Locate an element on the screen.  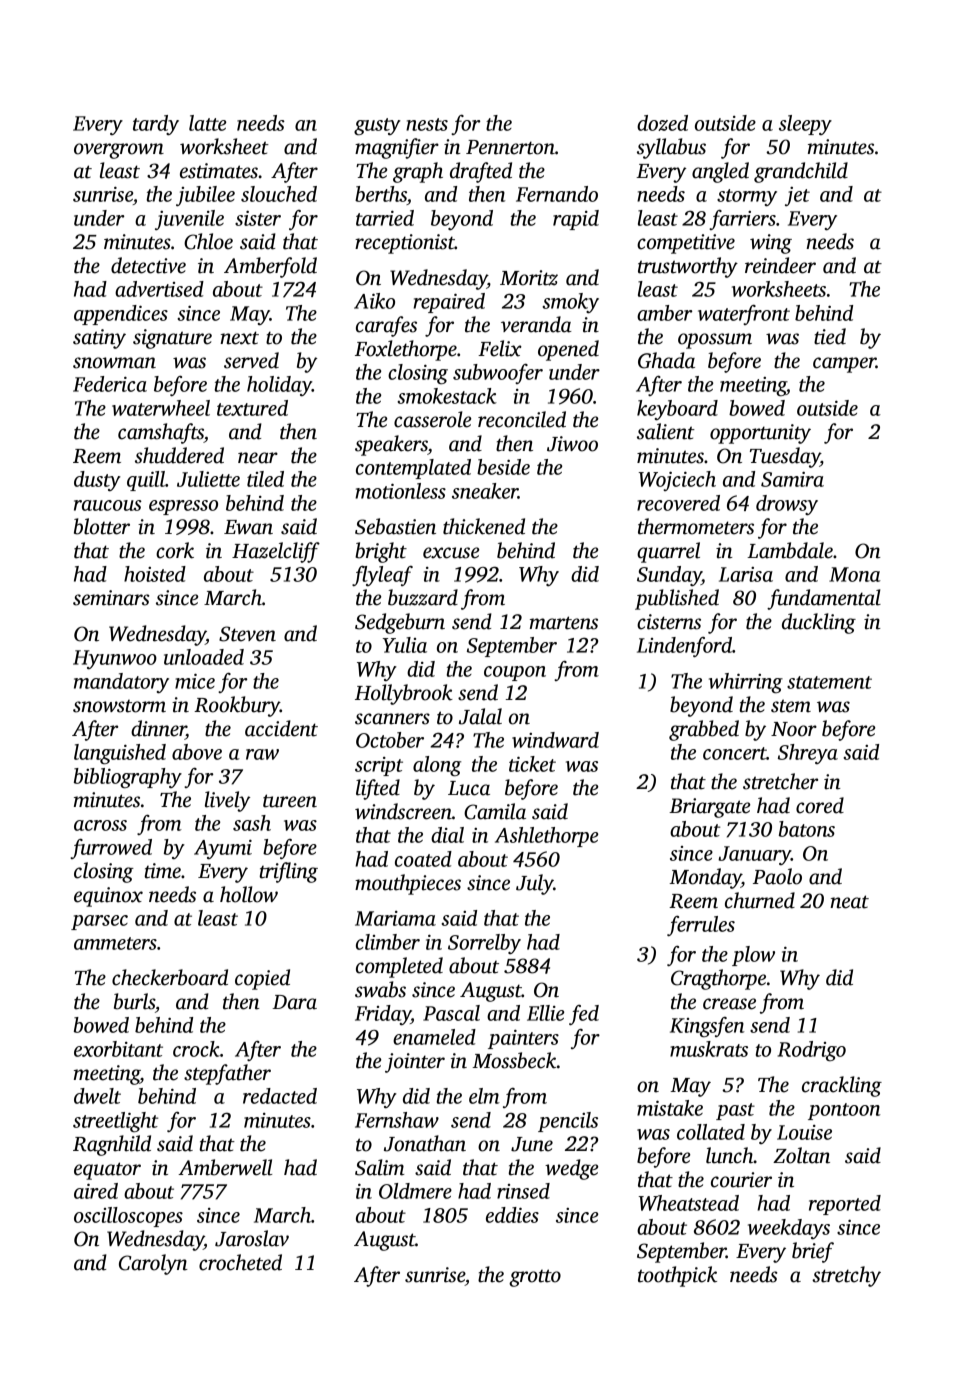
trifling is located at coordinates (289, 872).
